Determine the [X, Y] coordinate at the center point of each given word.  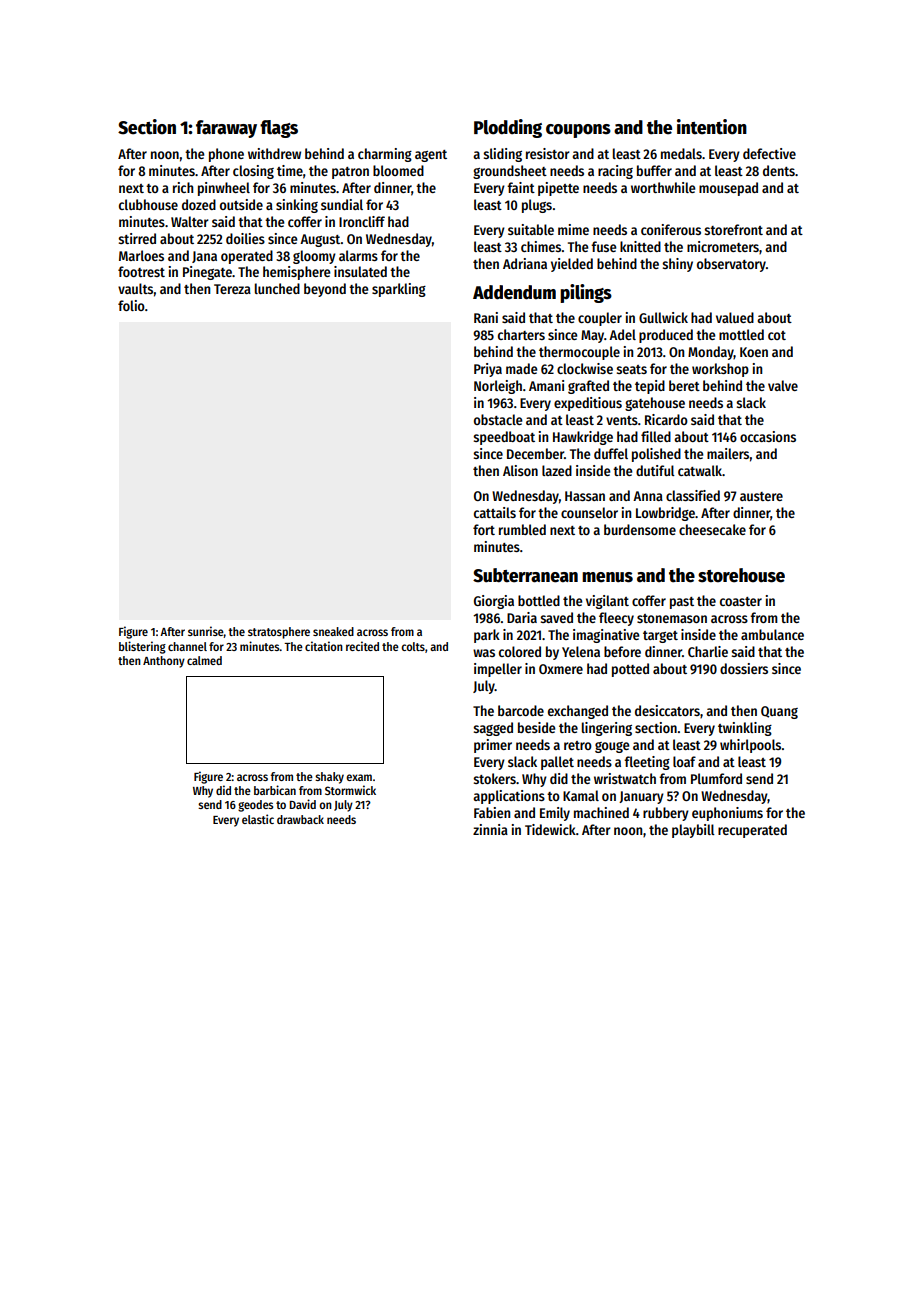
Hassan [585, 496]
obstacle [498, 419]
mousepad [728, 189]
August [320, 240]
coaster [741, 601]
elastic [258, 819]
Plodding [508, 128]
